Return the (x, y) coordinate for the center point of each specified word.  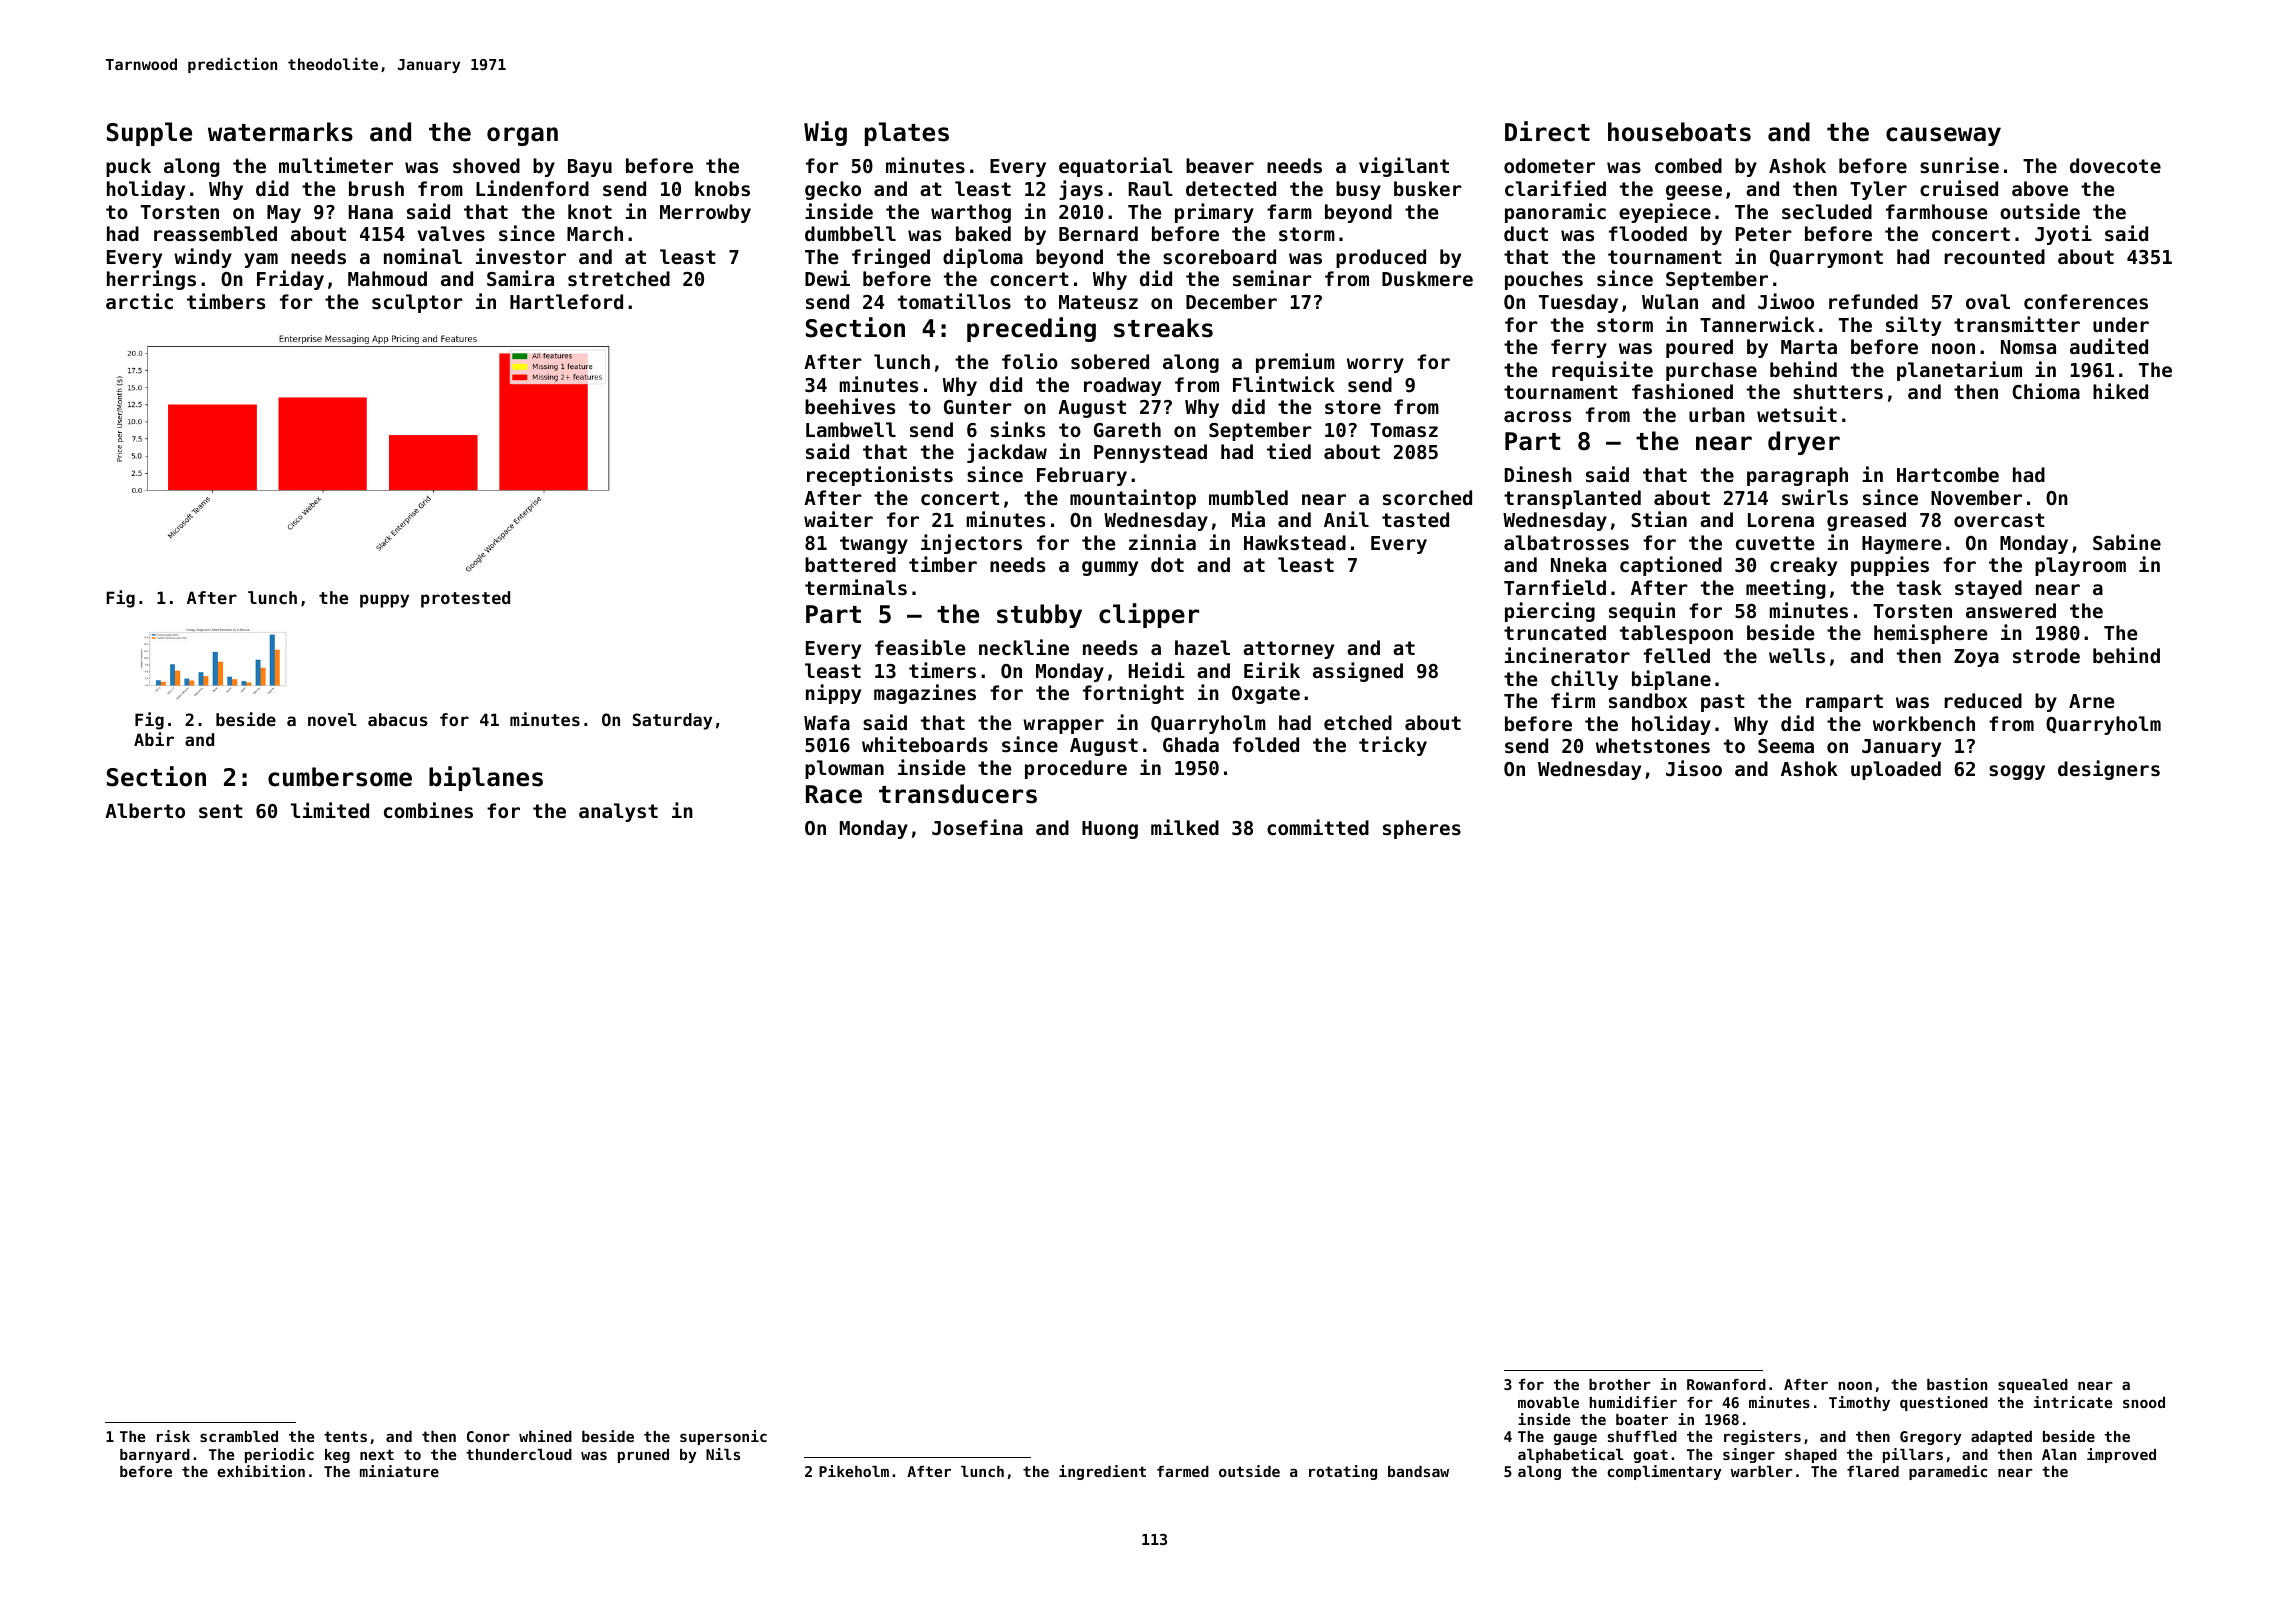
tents (345, 1436)
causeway (1943, 136)
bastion (1957, 1384)
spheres (1422, 829)
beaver (1220, 165)
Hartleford (566, 301)
